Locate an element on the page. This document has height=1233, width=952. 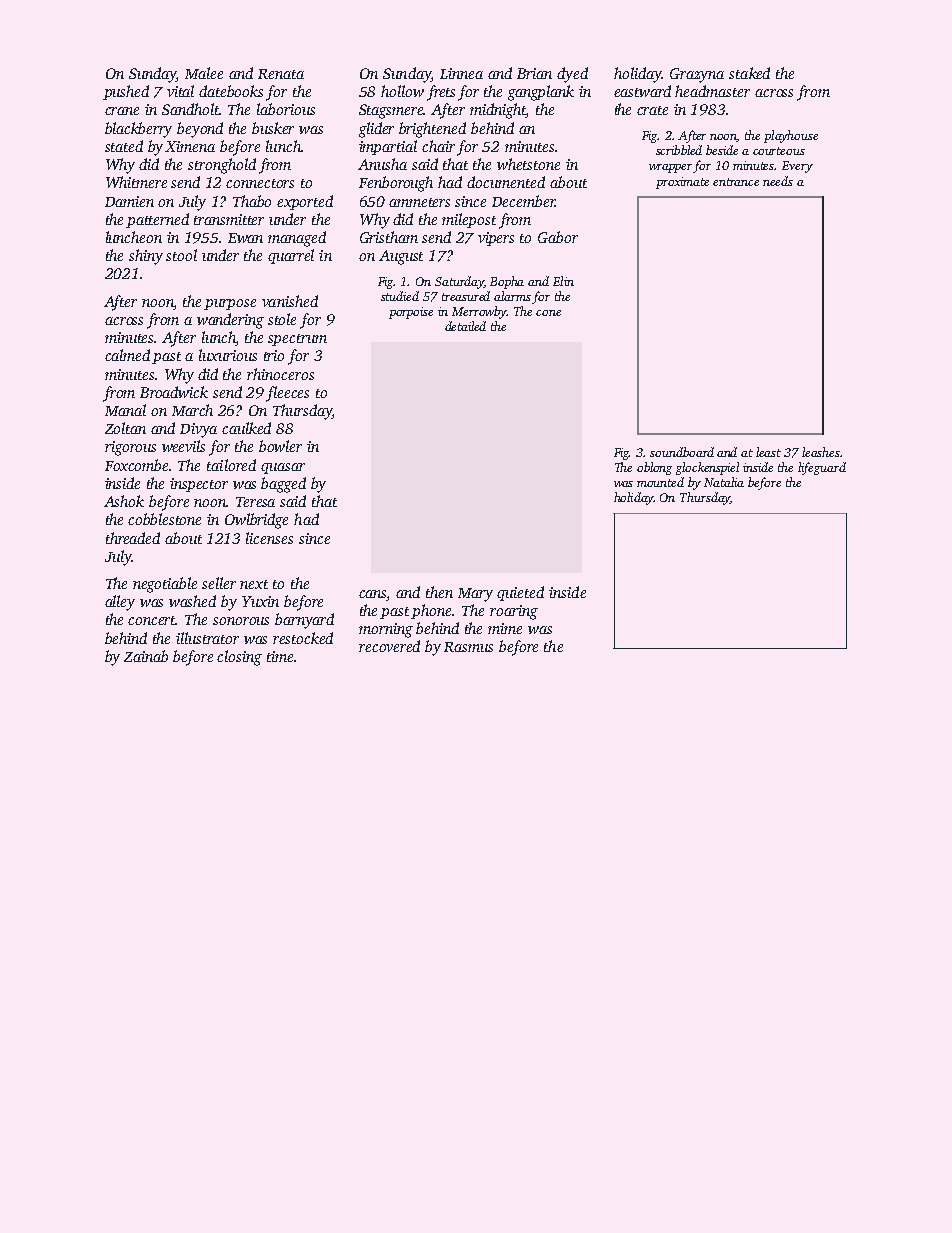
lifeguard is located at coordinates (822, 468).
